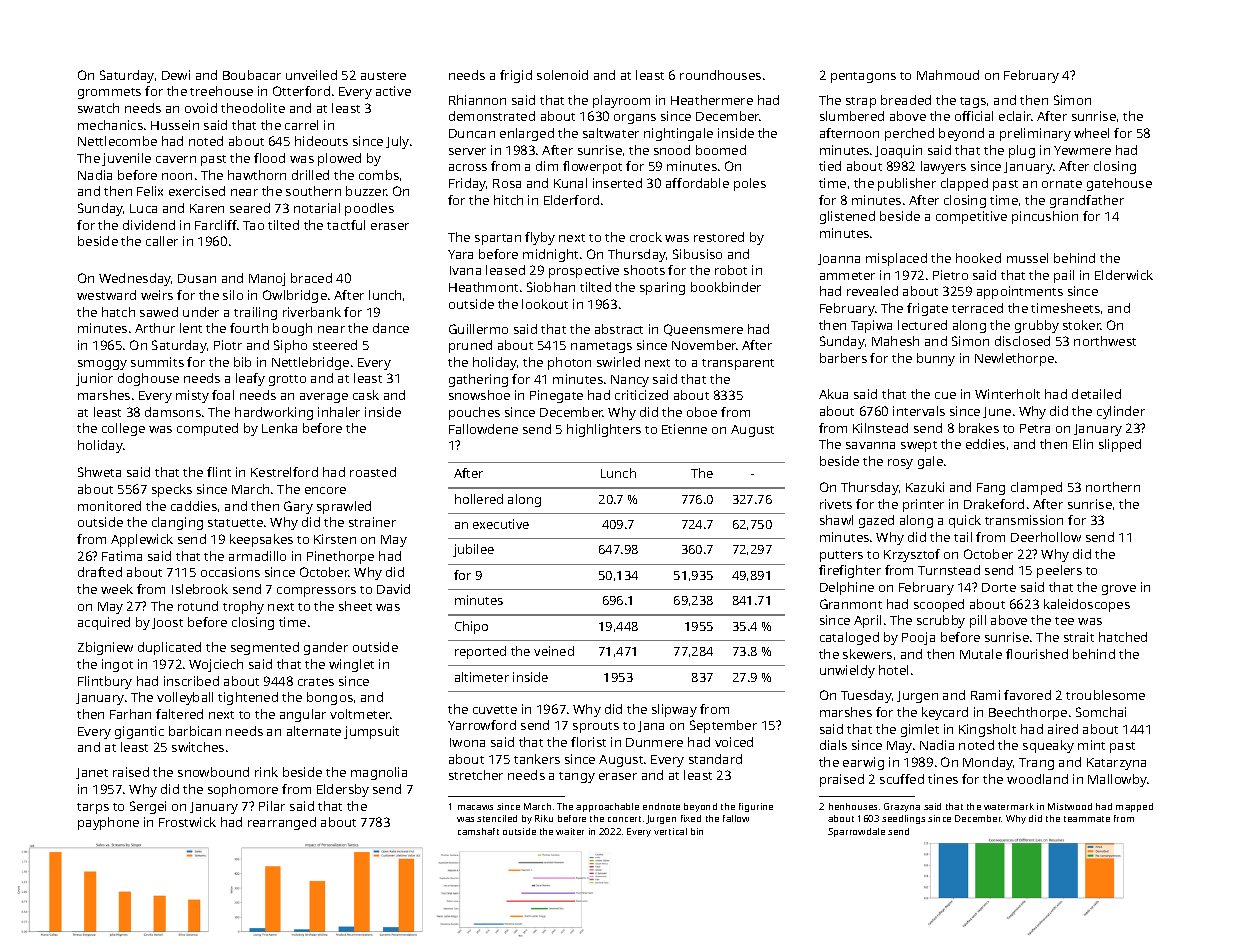 Image resolution: width=1233 pixels, height=952 pixels. What do you see at coordinates (691, 818) in the page?
I see `fixed` at bounding box center [691, 818].
